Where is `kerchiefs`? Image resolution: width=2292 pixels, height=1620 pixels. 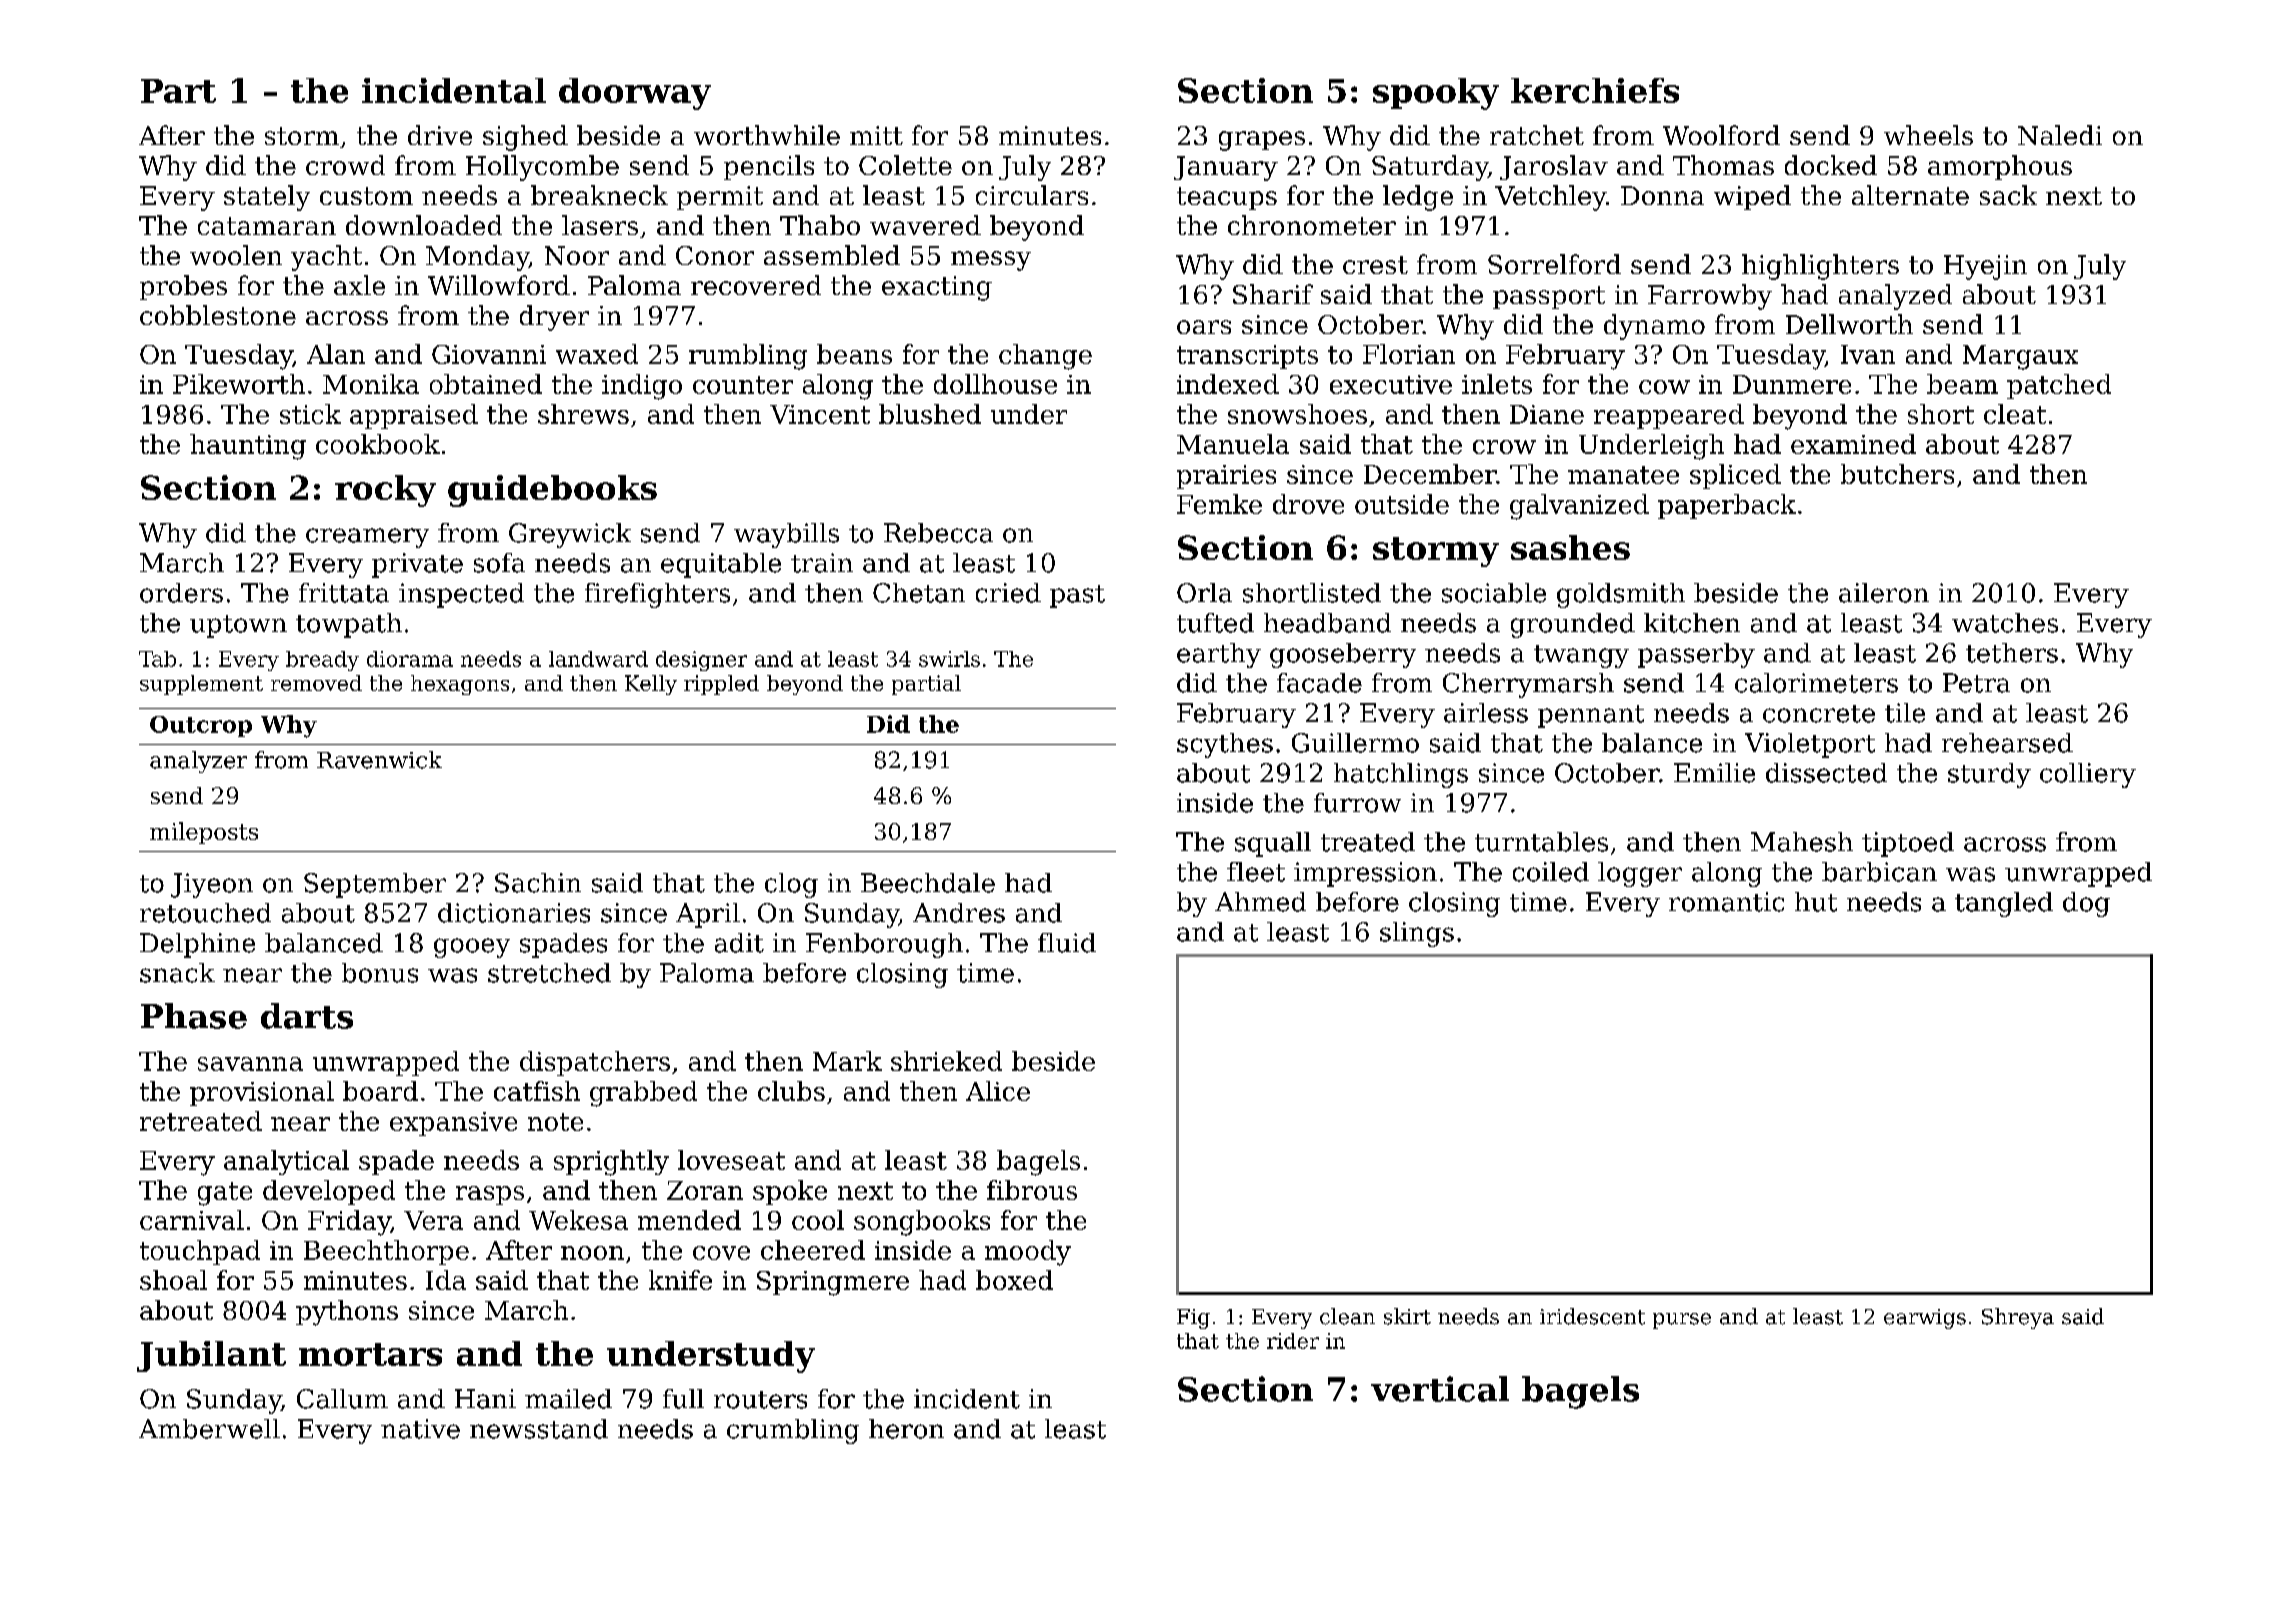
kerchiefs is located at coordinates (1595, 90).
